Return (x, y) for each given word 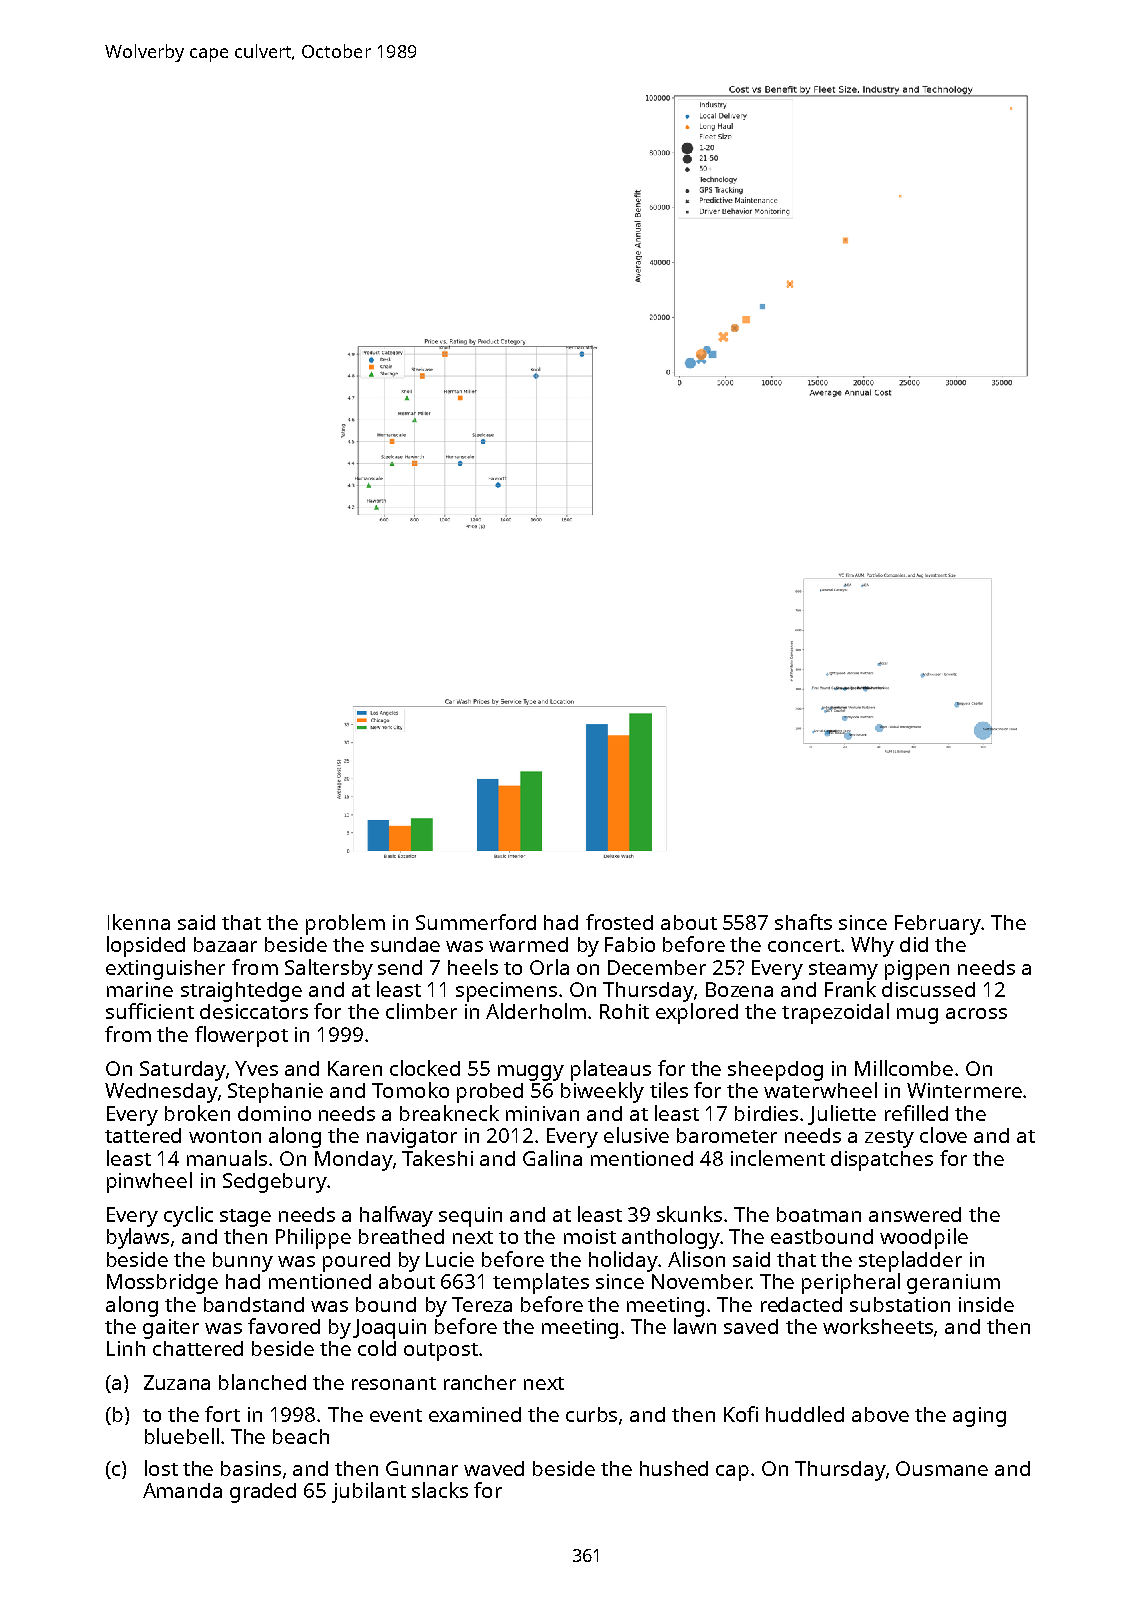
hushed (674, 1468)
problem (345, 924)
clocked (425, 1068)
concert (804, 945)
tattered (143, 1135)
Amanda (182, 1490)
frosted (619, 922)
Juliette (842, 1115)
